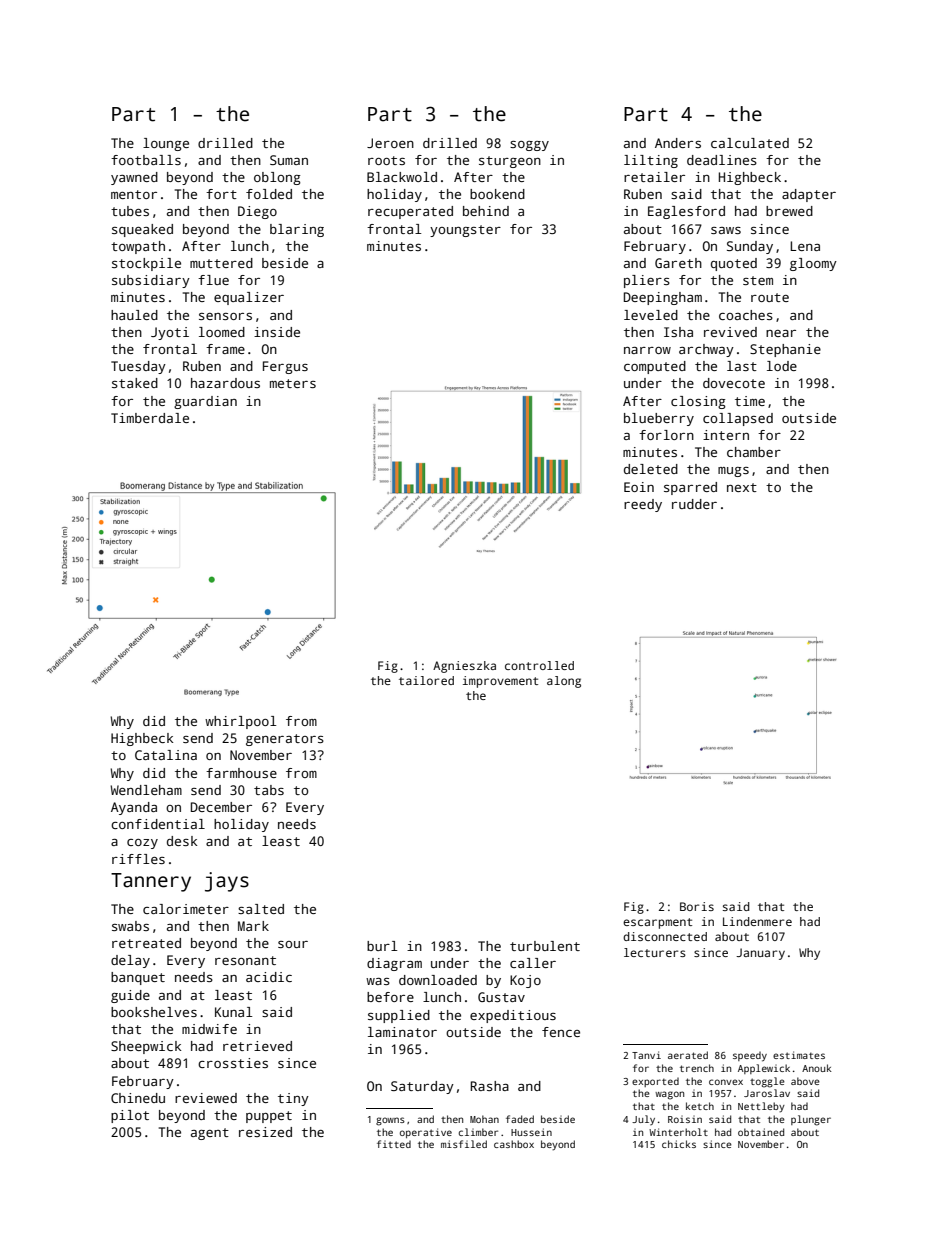  Describe the element at coordinates (811, 1120) in the page. I see `plunger` at that location.
